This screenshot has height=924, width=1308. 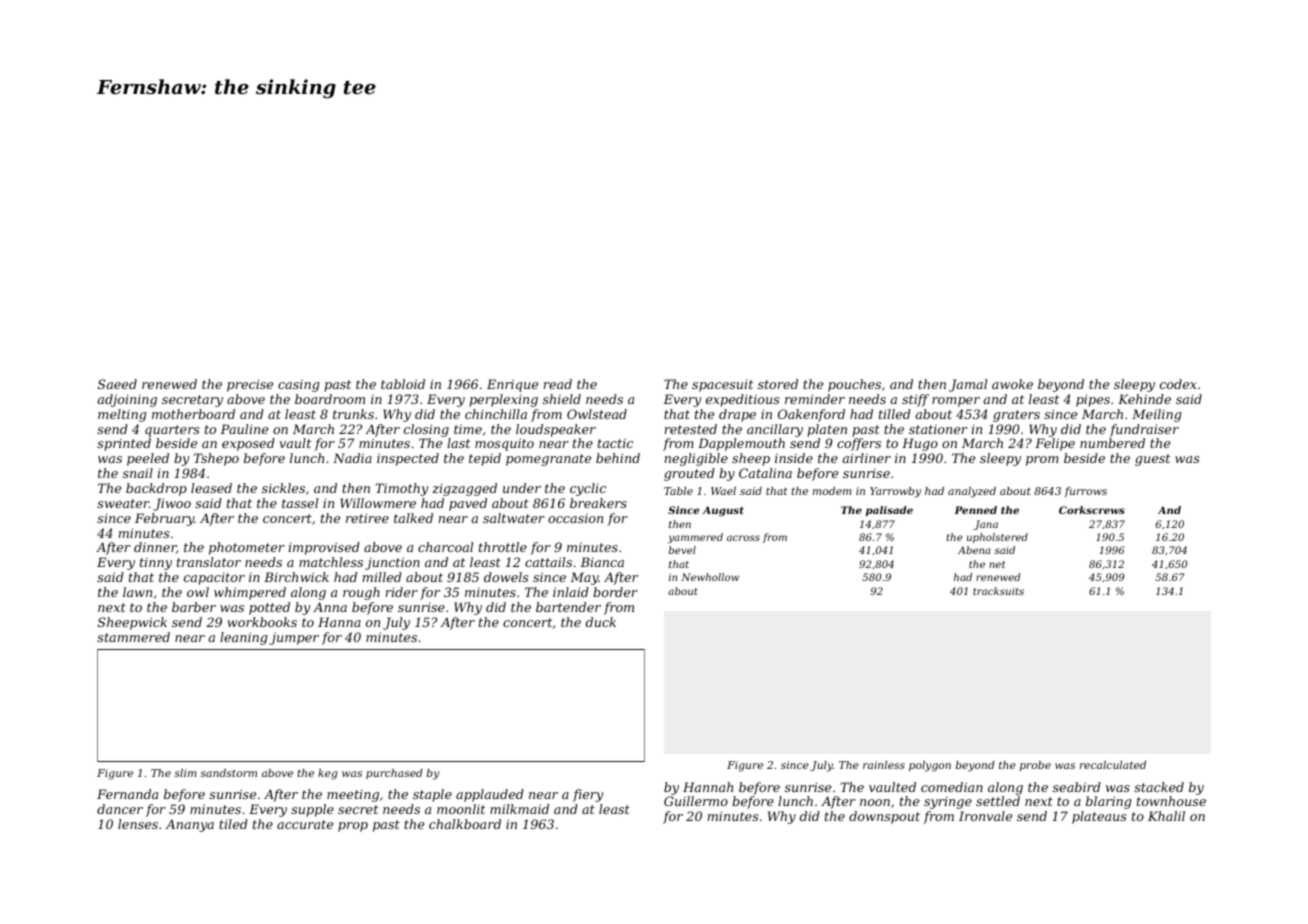 What do you see at coordinates (403, 384) in the screenshot?
I see `tabloid` at bounding box center [403, 384].
